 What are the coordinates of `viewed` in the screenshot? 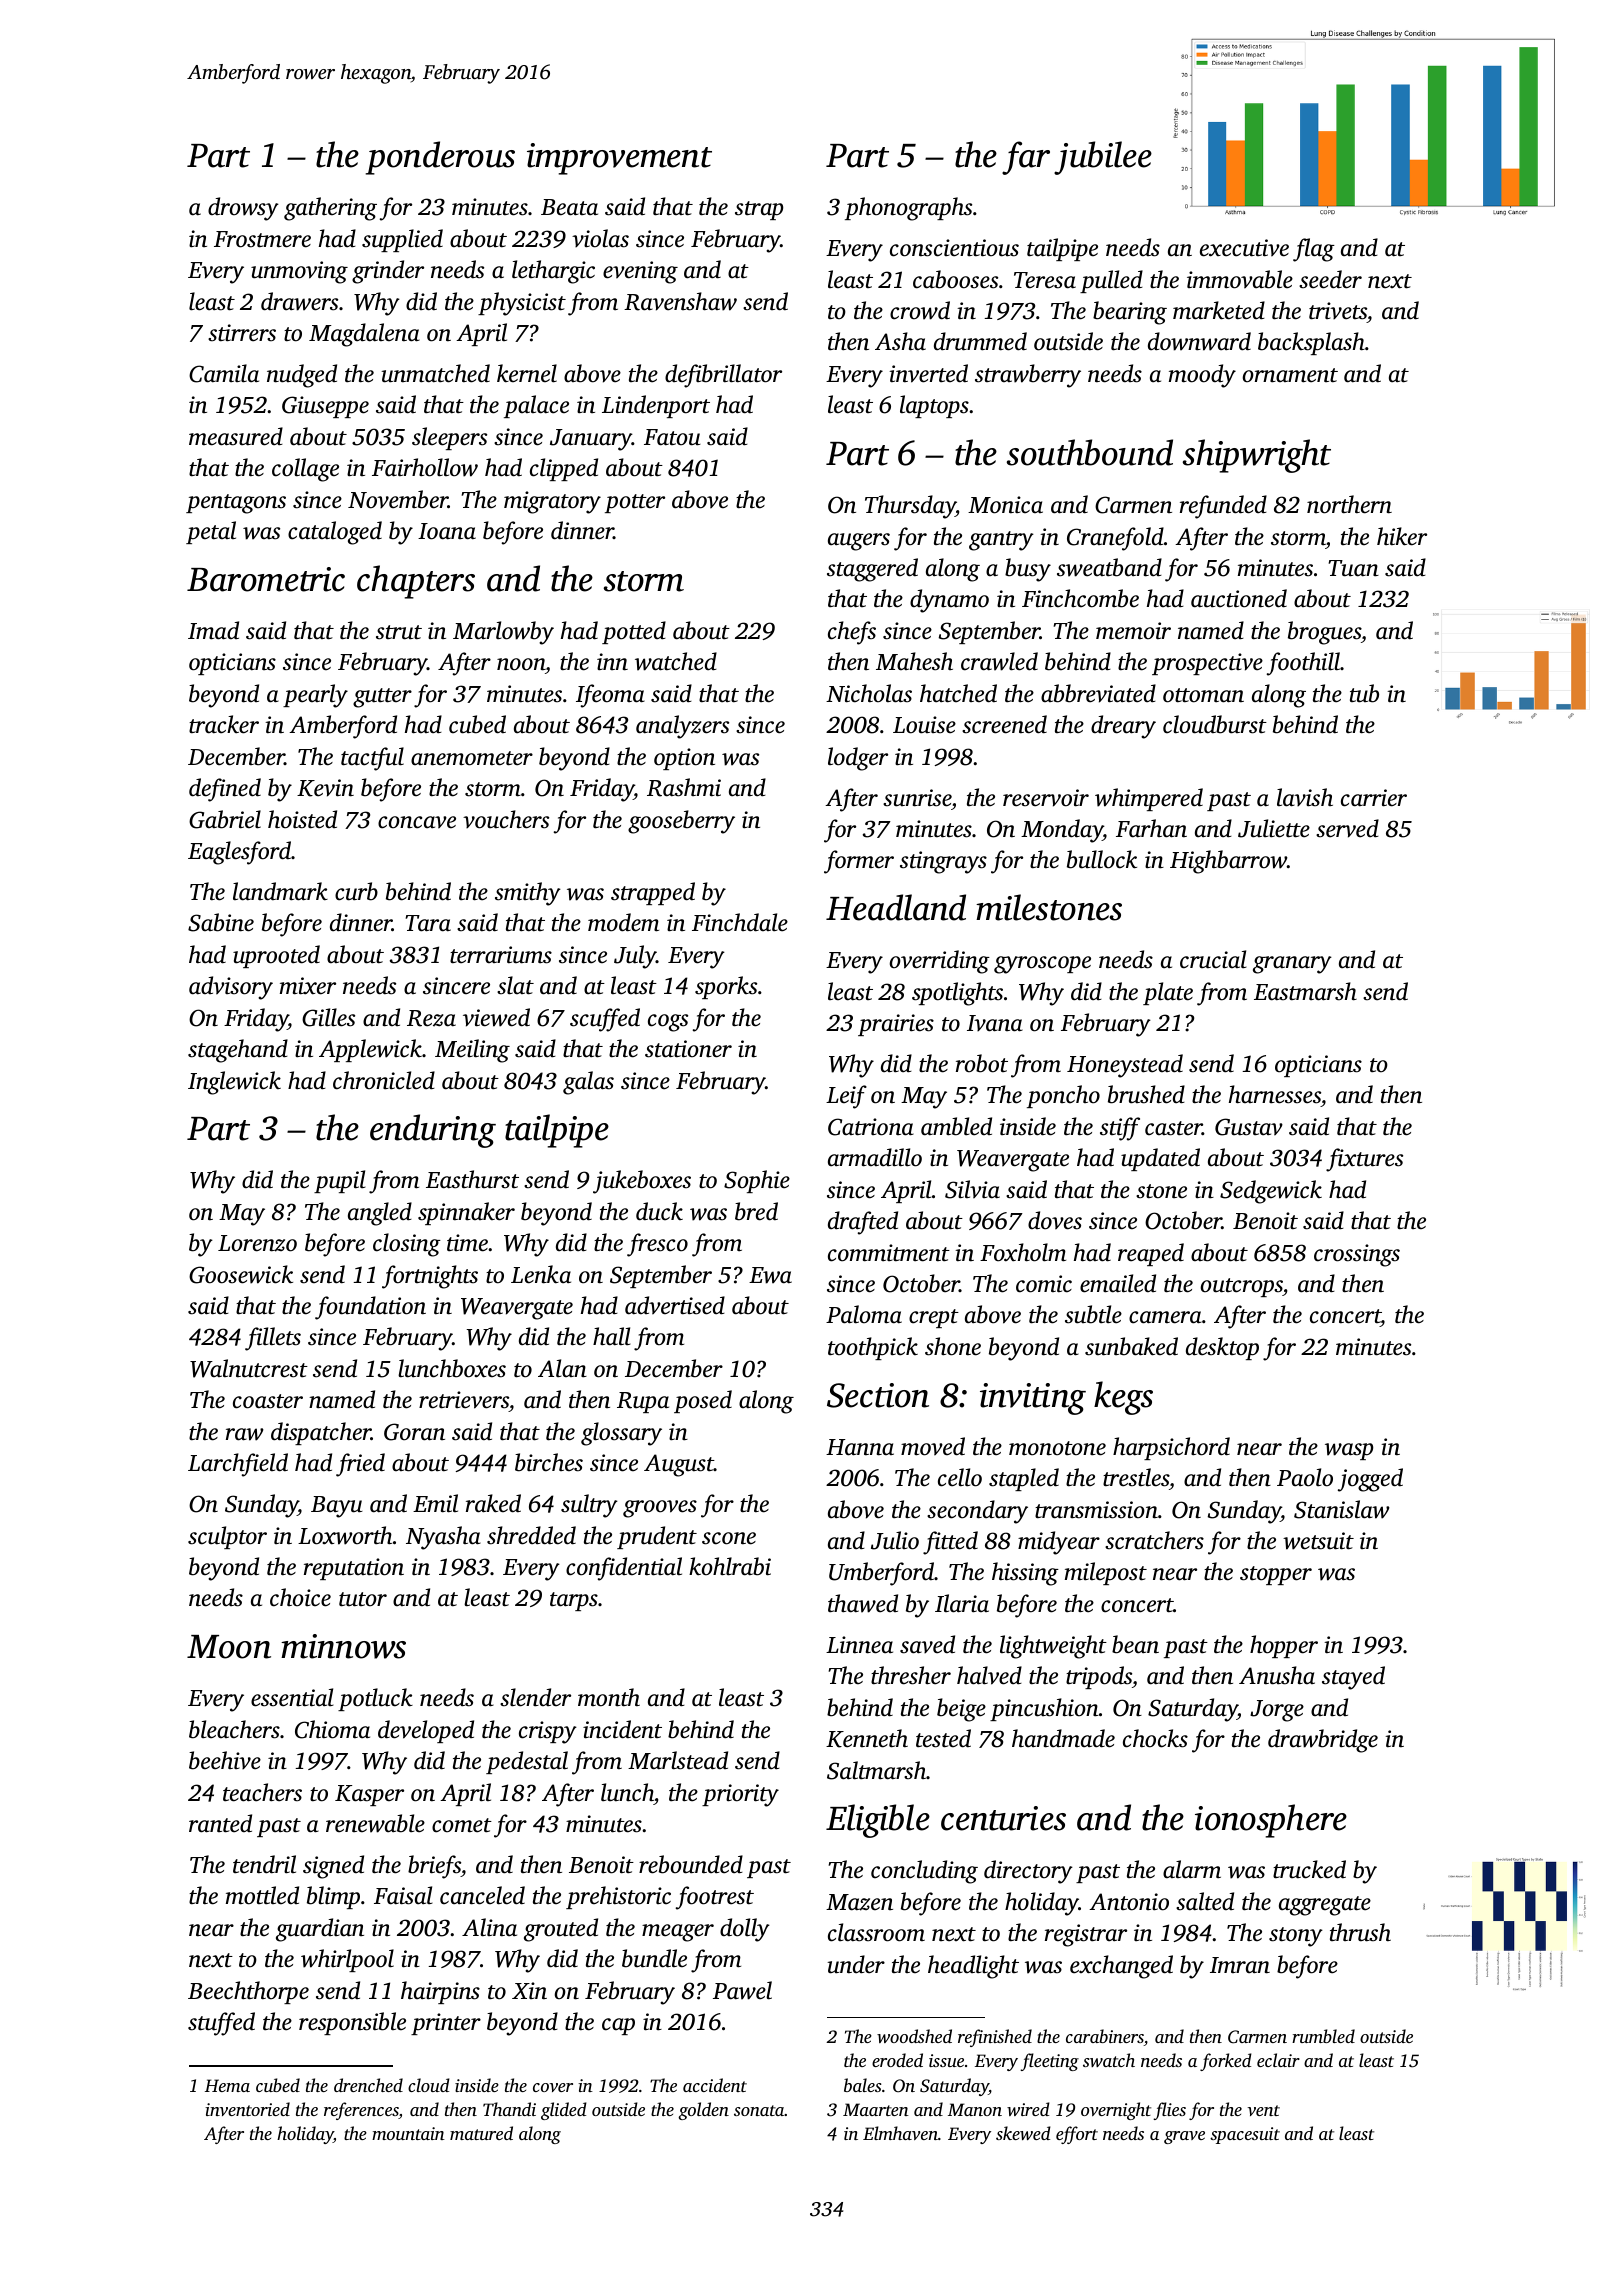 It's located at (496, 1017).
